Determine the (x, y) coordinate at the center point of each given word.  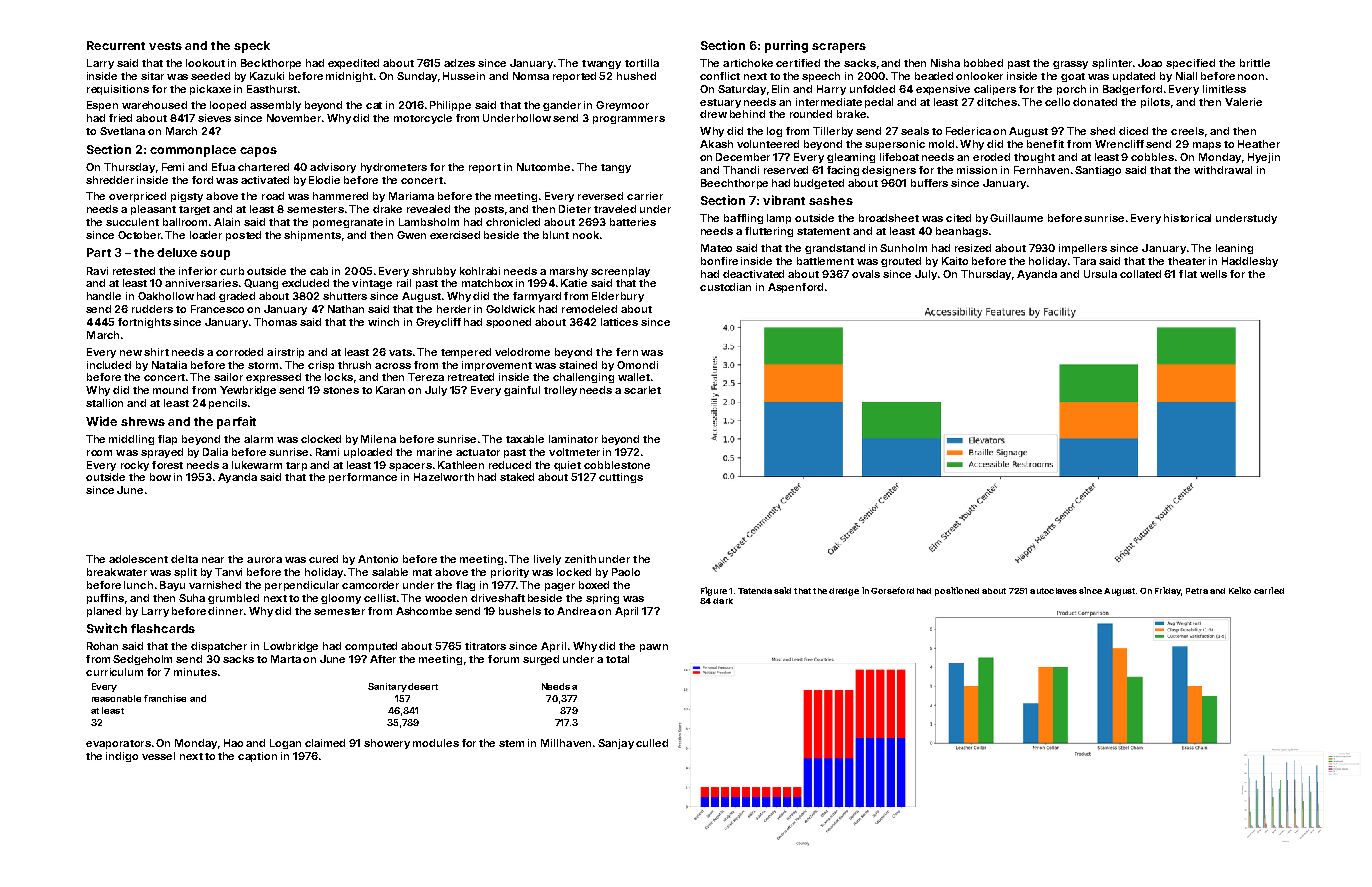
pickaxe (210, 90)
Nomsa (531, 76)
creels (1187, 131)
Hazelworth (444, 477)
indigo (122, 757)
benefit (1045, 144)
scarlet (642, 390)
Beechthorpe (734, 184)
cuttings (621, 478)
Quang (261, 284)
